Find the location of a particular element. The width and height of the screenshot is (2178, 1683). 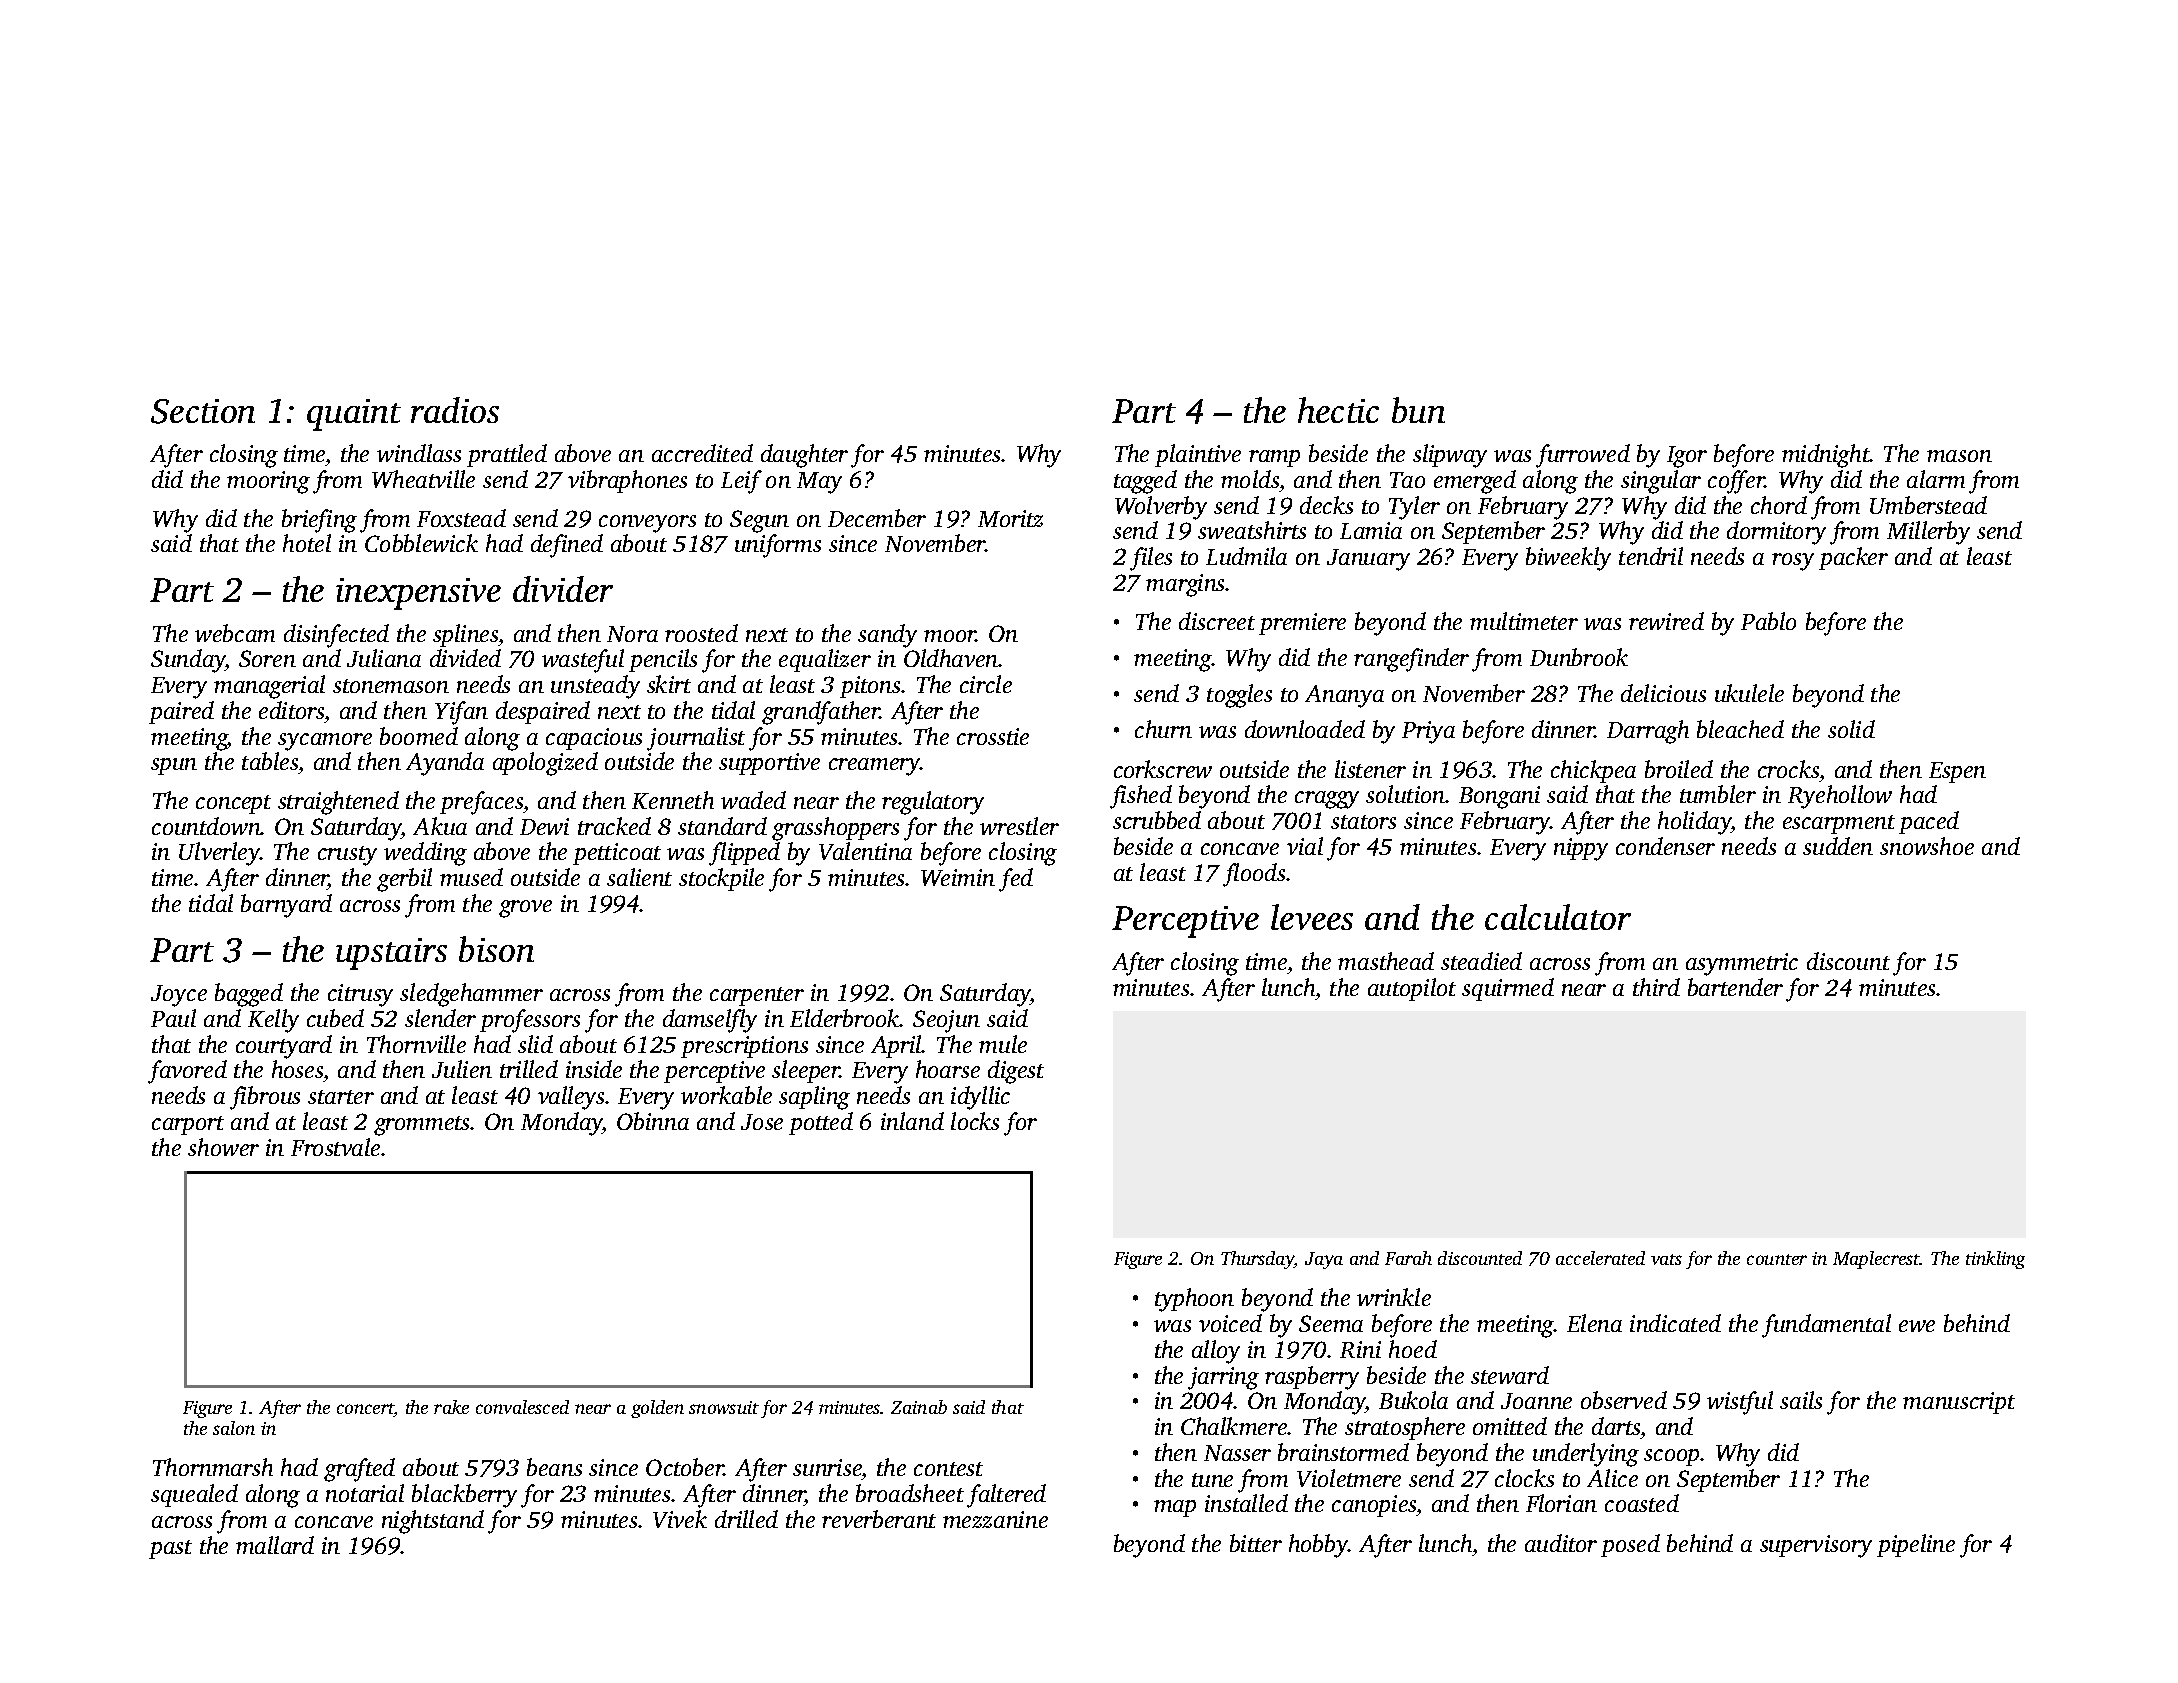

midnight is located at coordinates (1826, 456).
